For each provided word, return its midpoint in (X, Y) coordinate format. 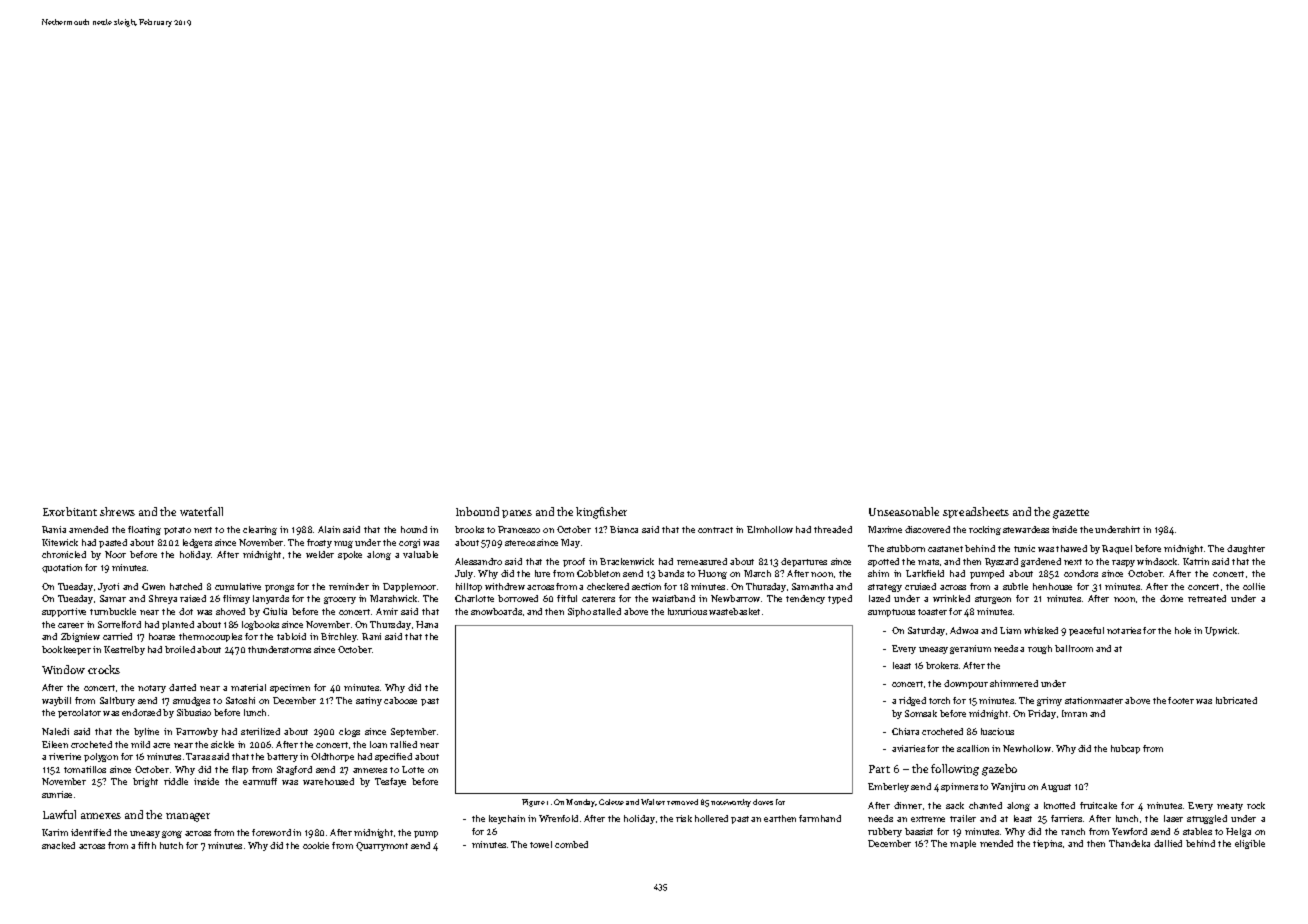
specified (393, 757)
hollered (711, 818)
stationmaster (1094, 700)
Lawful (59, 814)
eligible (1250, 844)
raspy (1123, 563)
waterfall (201, 511)
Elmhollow (770, 529)
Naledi (55, 731)
